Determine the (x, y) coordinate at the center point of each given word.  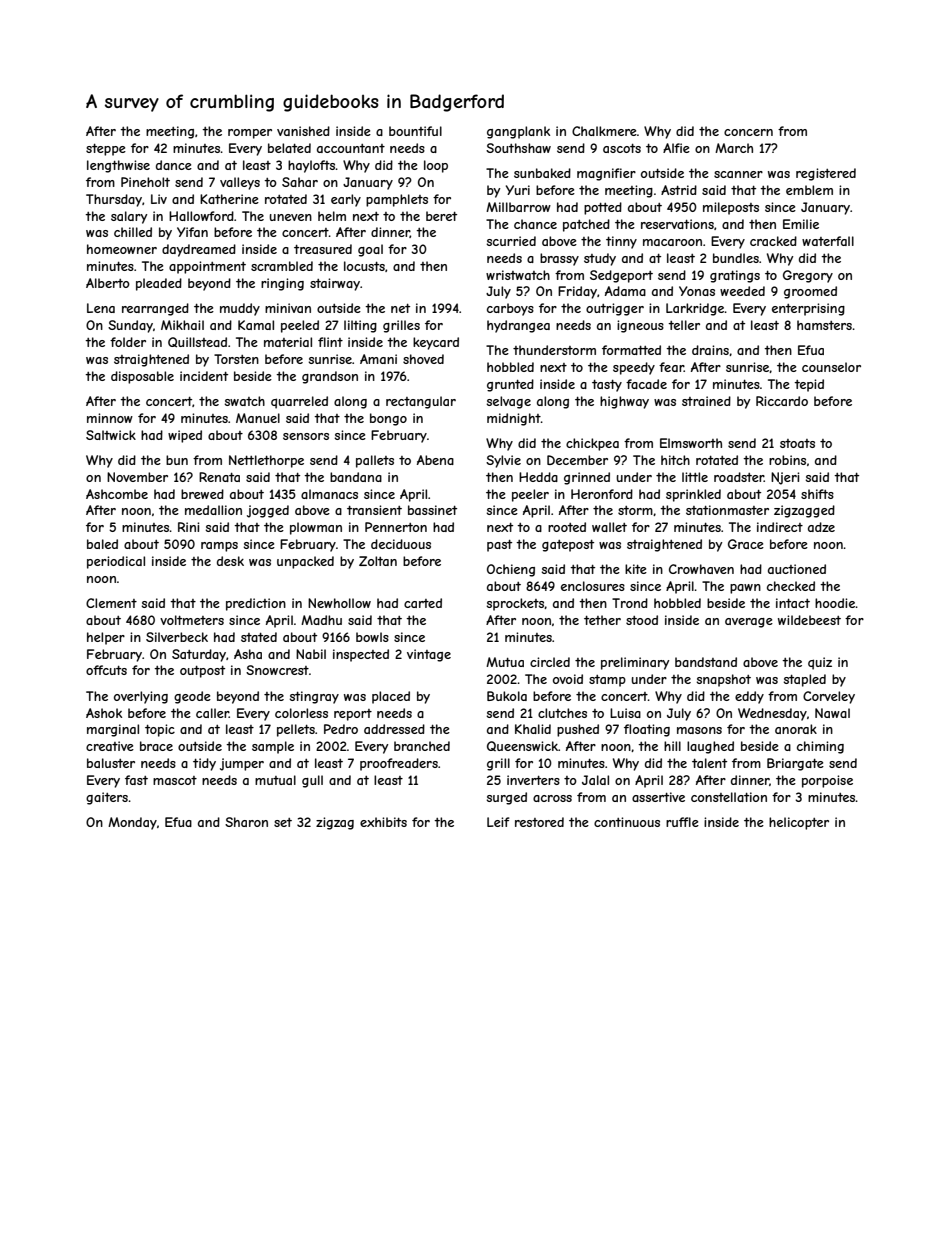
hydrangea (518, 326)
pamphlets (397, 200)
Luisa (625, 713)
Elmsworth (691, 443)
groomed (810, 292)
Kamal (256, 325)
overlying (141, 697)
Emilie (801, 224)
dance (174, 165)
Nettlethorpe (266, 461)
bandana (356, 477)
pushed (578, 730)
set (283, 822)
